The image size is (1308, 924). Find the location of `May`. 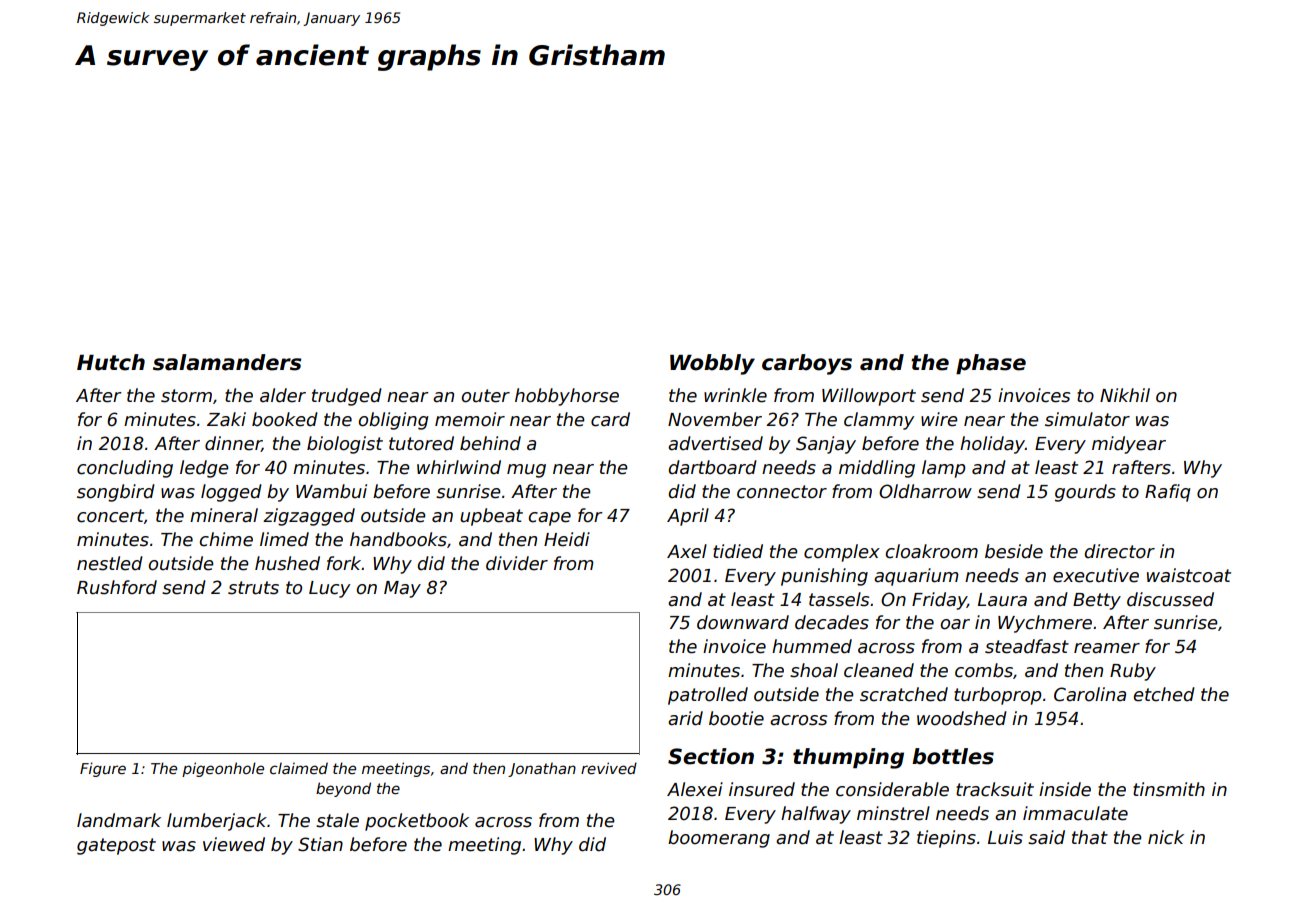

May is located at coordinates (402, 589).
